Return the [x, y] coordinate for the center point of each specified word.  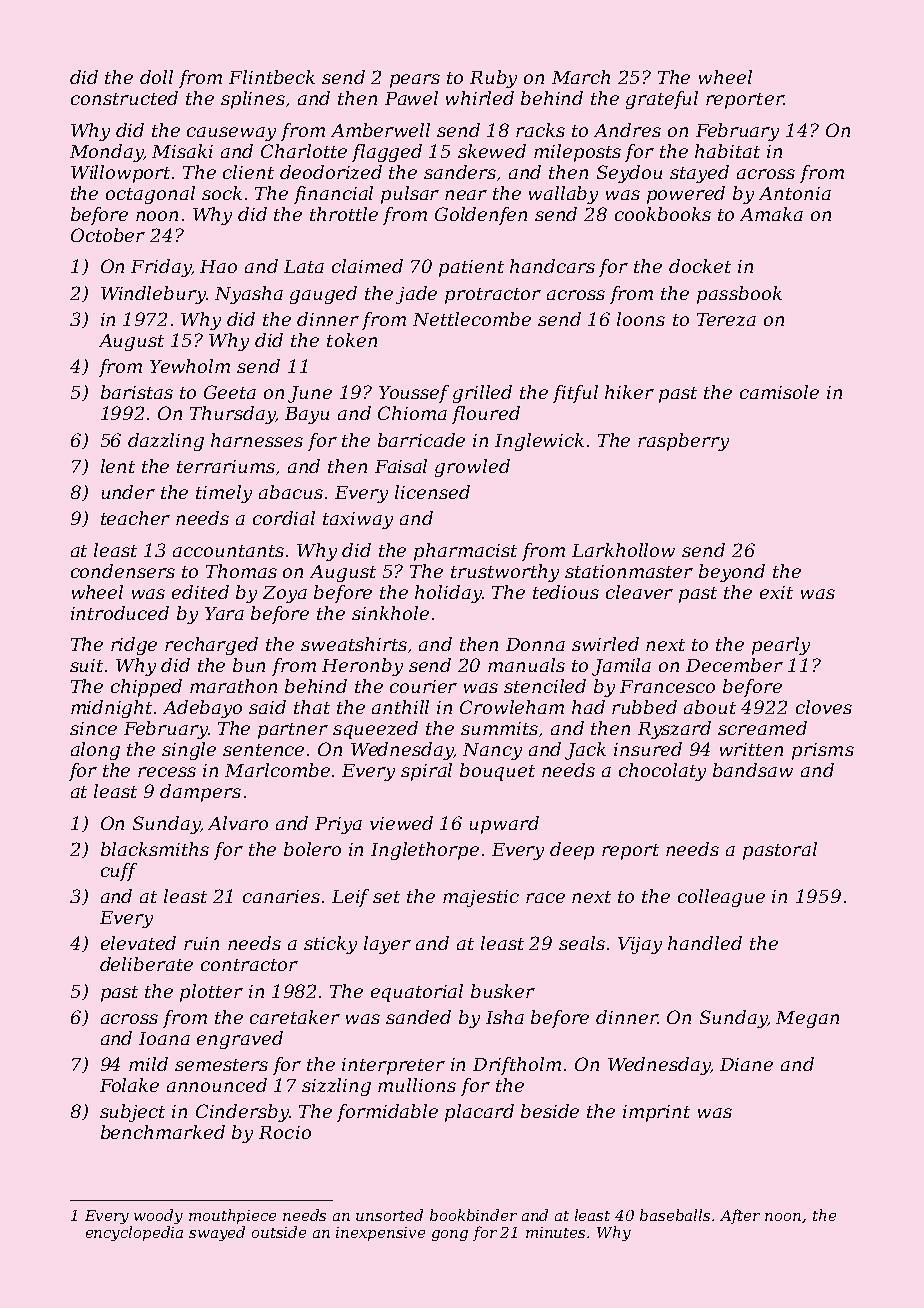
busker [503, 991]
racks [540, 130]
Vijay [640, 945]
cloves [824, 707]
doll [156, 77]
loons [641, 319]
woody [158, 1216]
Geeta [230, 392]
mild [148, 1064]
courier [423, 686]
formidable [387, 1113]
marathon [233, 686]
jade [416, 295]
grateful [662, 100]
